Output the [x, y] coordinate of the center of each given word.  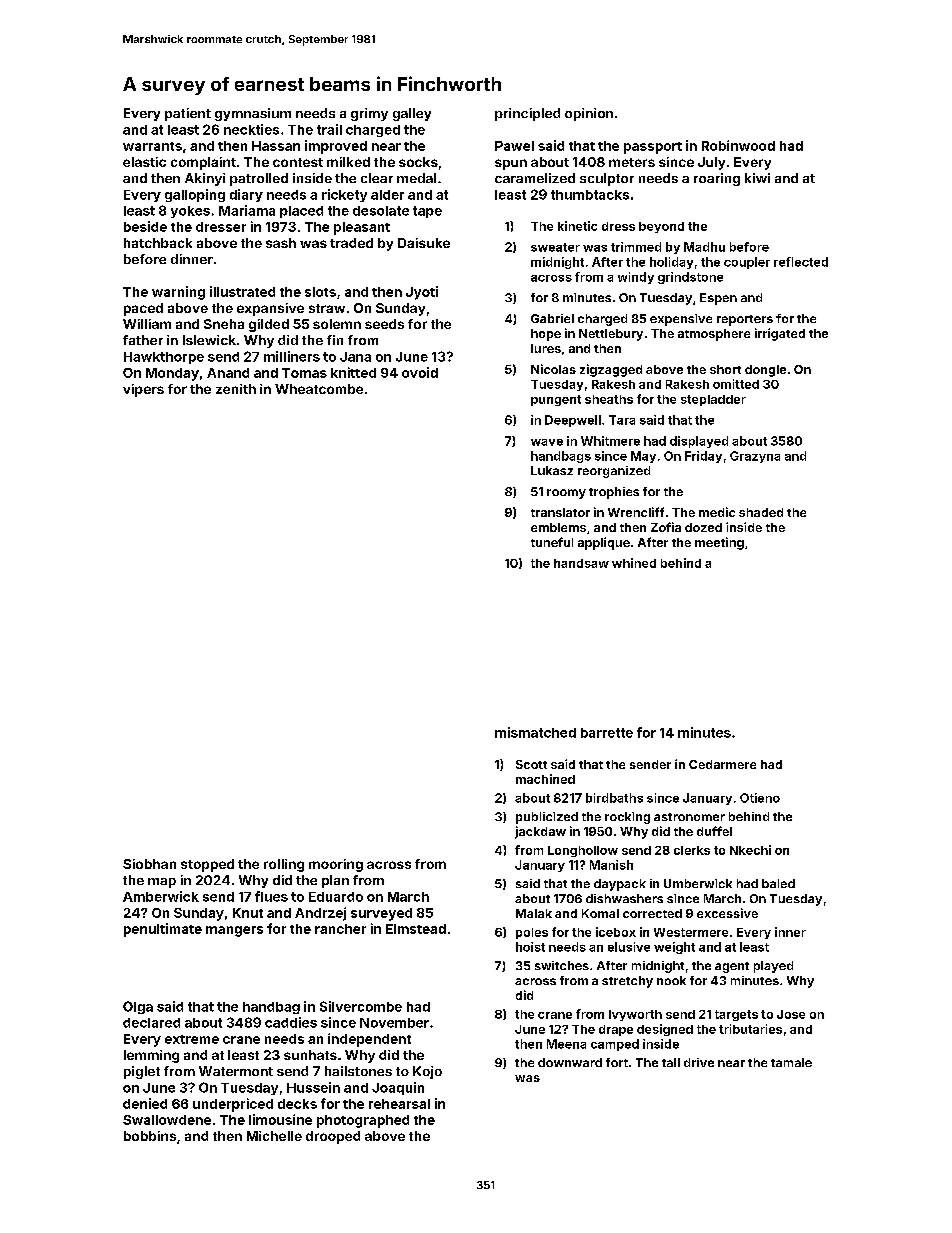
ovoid [420, 372]
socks [418, 162]
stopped [207, 865]
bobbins [150, 1136]
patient [188, 114]
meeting [719, 543]
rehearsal [399, 1104]
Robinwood [738, 145]
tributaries [750, 1029]
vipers [143, 390]
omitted [736, 384]
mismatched [535, 732]
